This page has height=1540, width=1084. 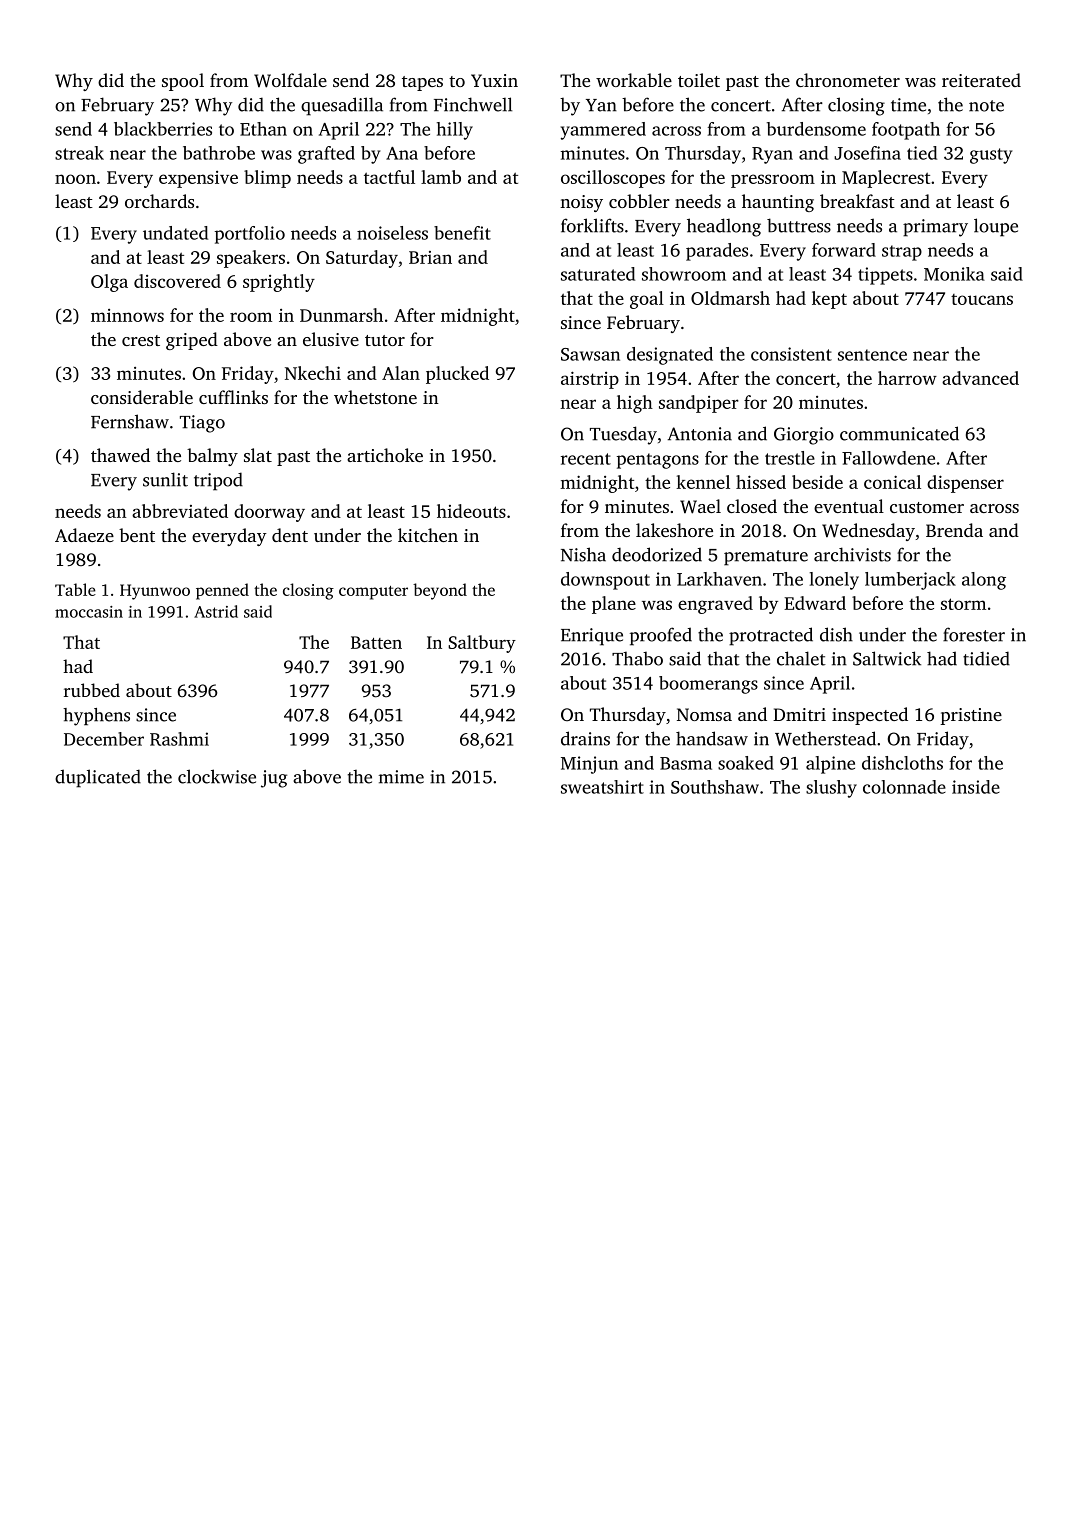 I want to click on footpath, so click(x=906, y=131).
